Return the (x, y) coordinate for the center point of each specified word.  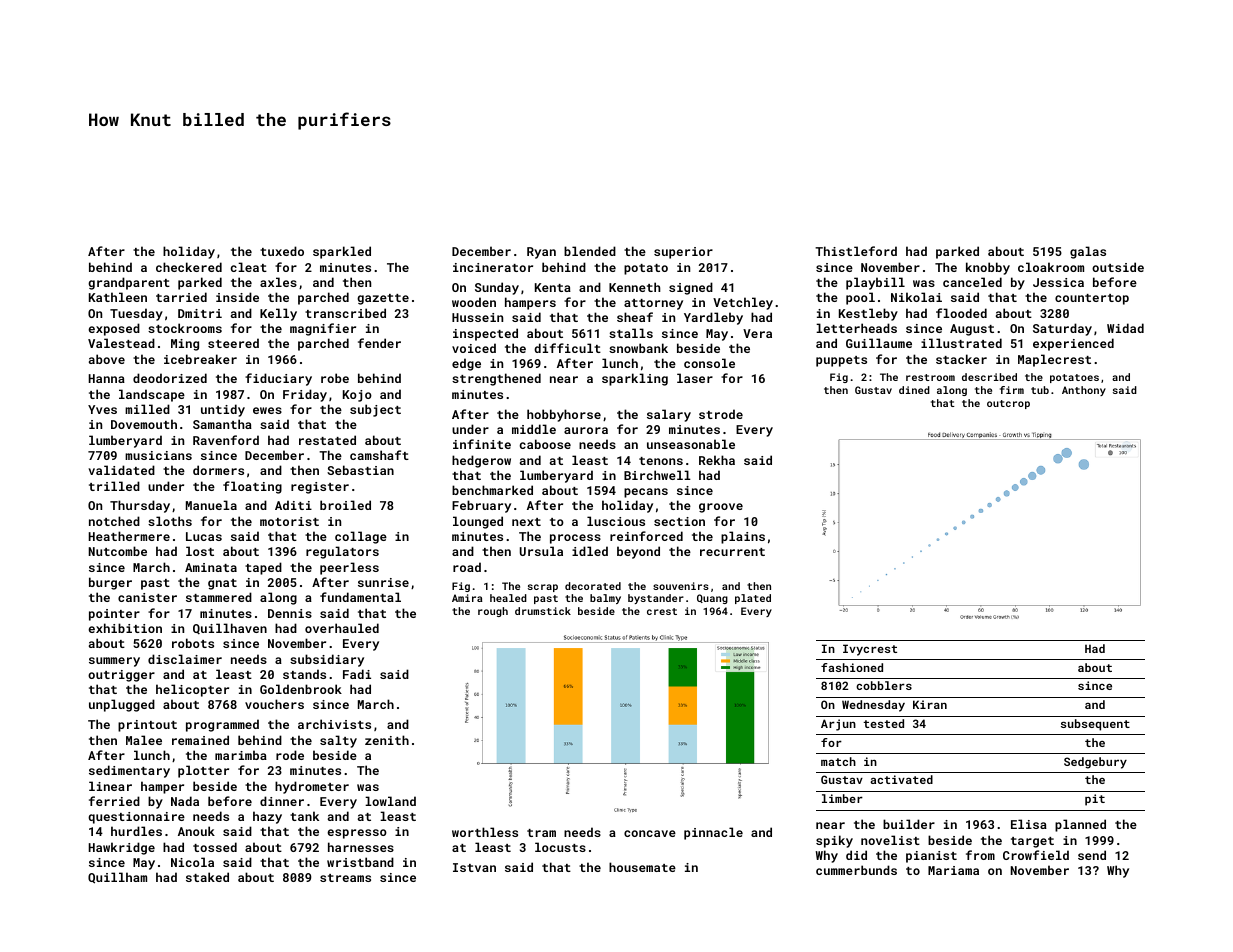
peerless (349, 568)
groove (721, 508)
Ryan (541, 253)
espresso (357, 834)
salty (338, 741)
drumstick (543, 611)
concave (650, 833)
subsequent (1095, 725)
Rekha (717, 460)
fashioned (852, 667)
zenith (387, 740)
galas (1088, 252)
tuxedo (282, 251)
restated (327, 440)
